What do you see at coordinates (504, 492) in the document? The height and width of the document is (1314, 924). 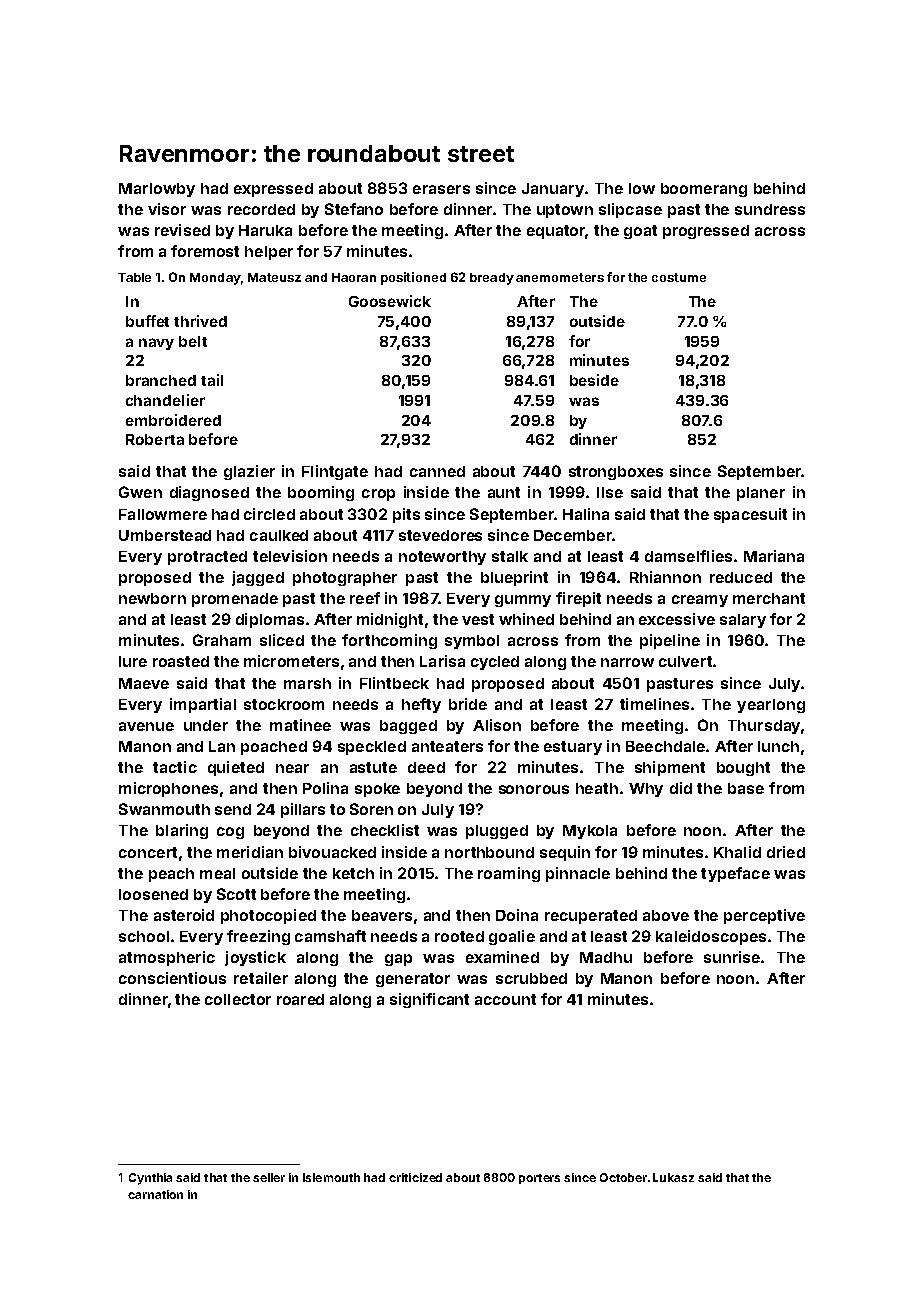 I see `aunt` at bounding box center [504, 492].
